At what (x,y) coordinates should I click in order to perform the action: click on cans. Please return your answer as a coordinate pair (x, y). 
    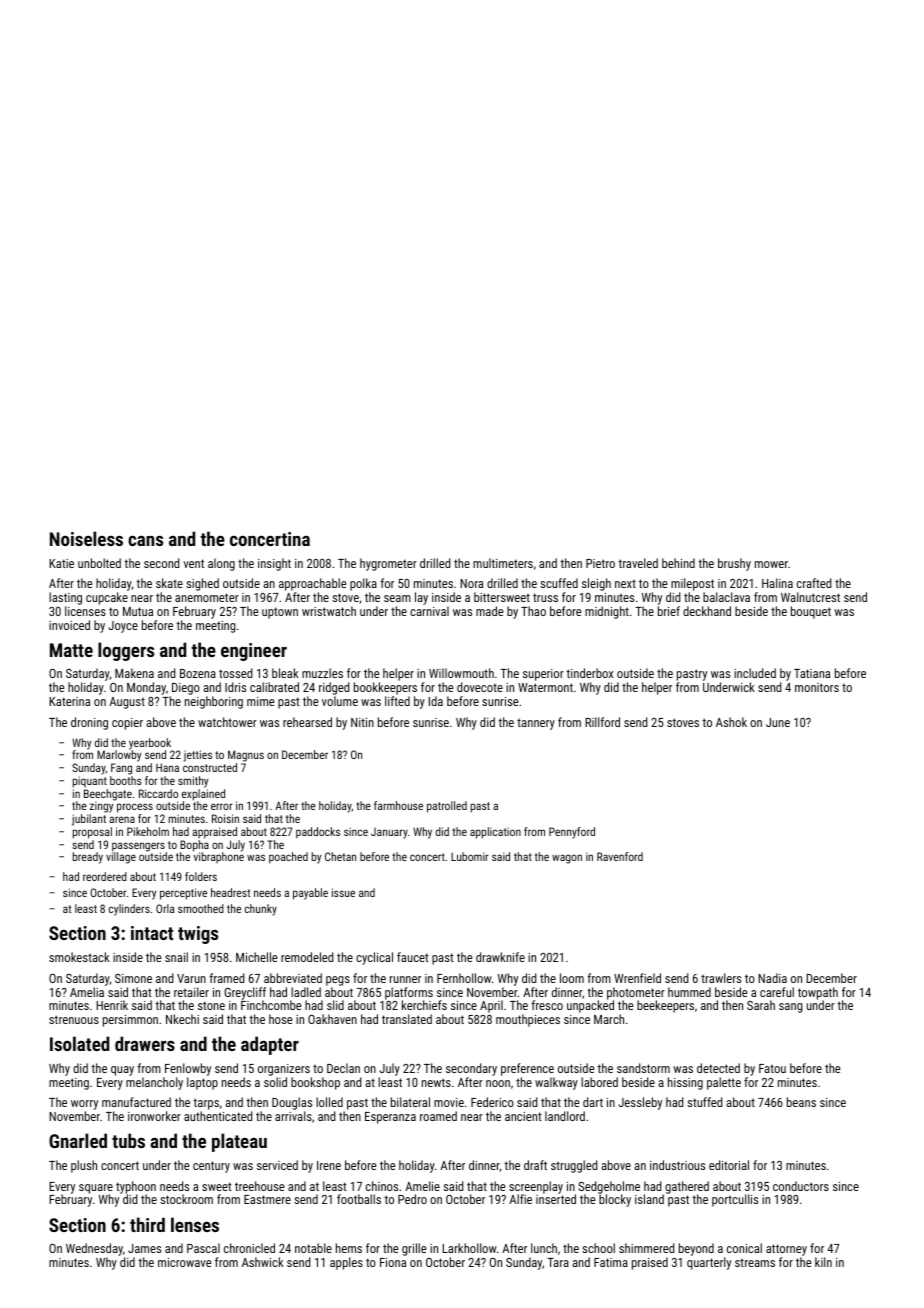
    Looking at the image, I should click on (145, 540).
